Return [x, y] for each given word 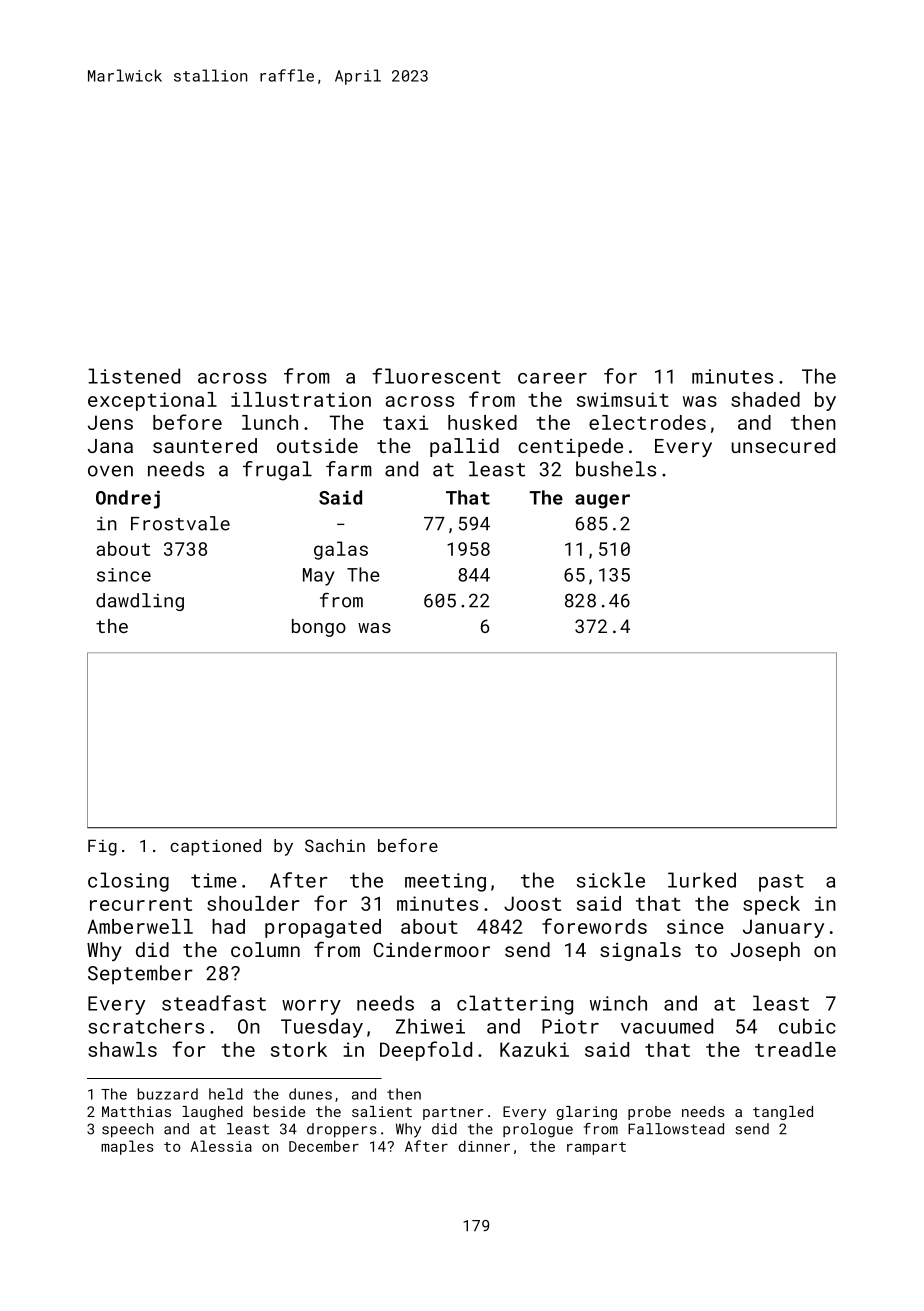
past [781, 883]
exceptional [152, 401]
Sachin [335, 845]
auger [602, 501]
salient [382, 1111]
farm [349, 469]
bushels [616, 469]
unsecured [783, 445]
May [318, 577]
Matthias [136, 1111]
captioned [215, 847]
